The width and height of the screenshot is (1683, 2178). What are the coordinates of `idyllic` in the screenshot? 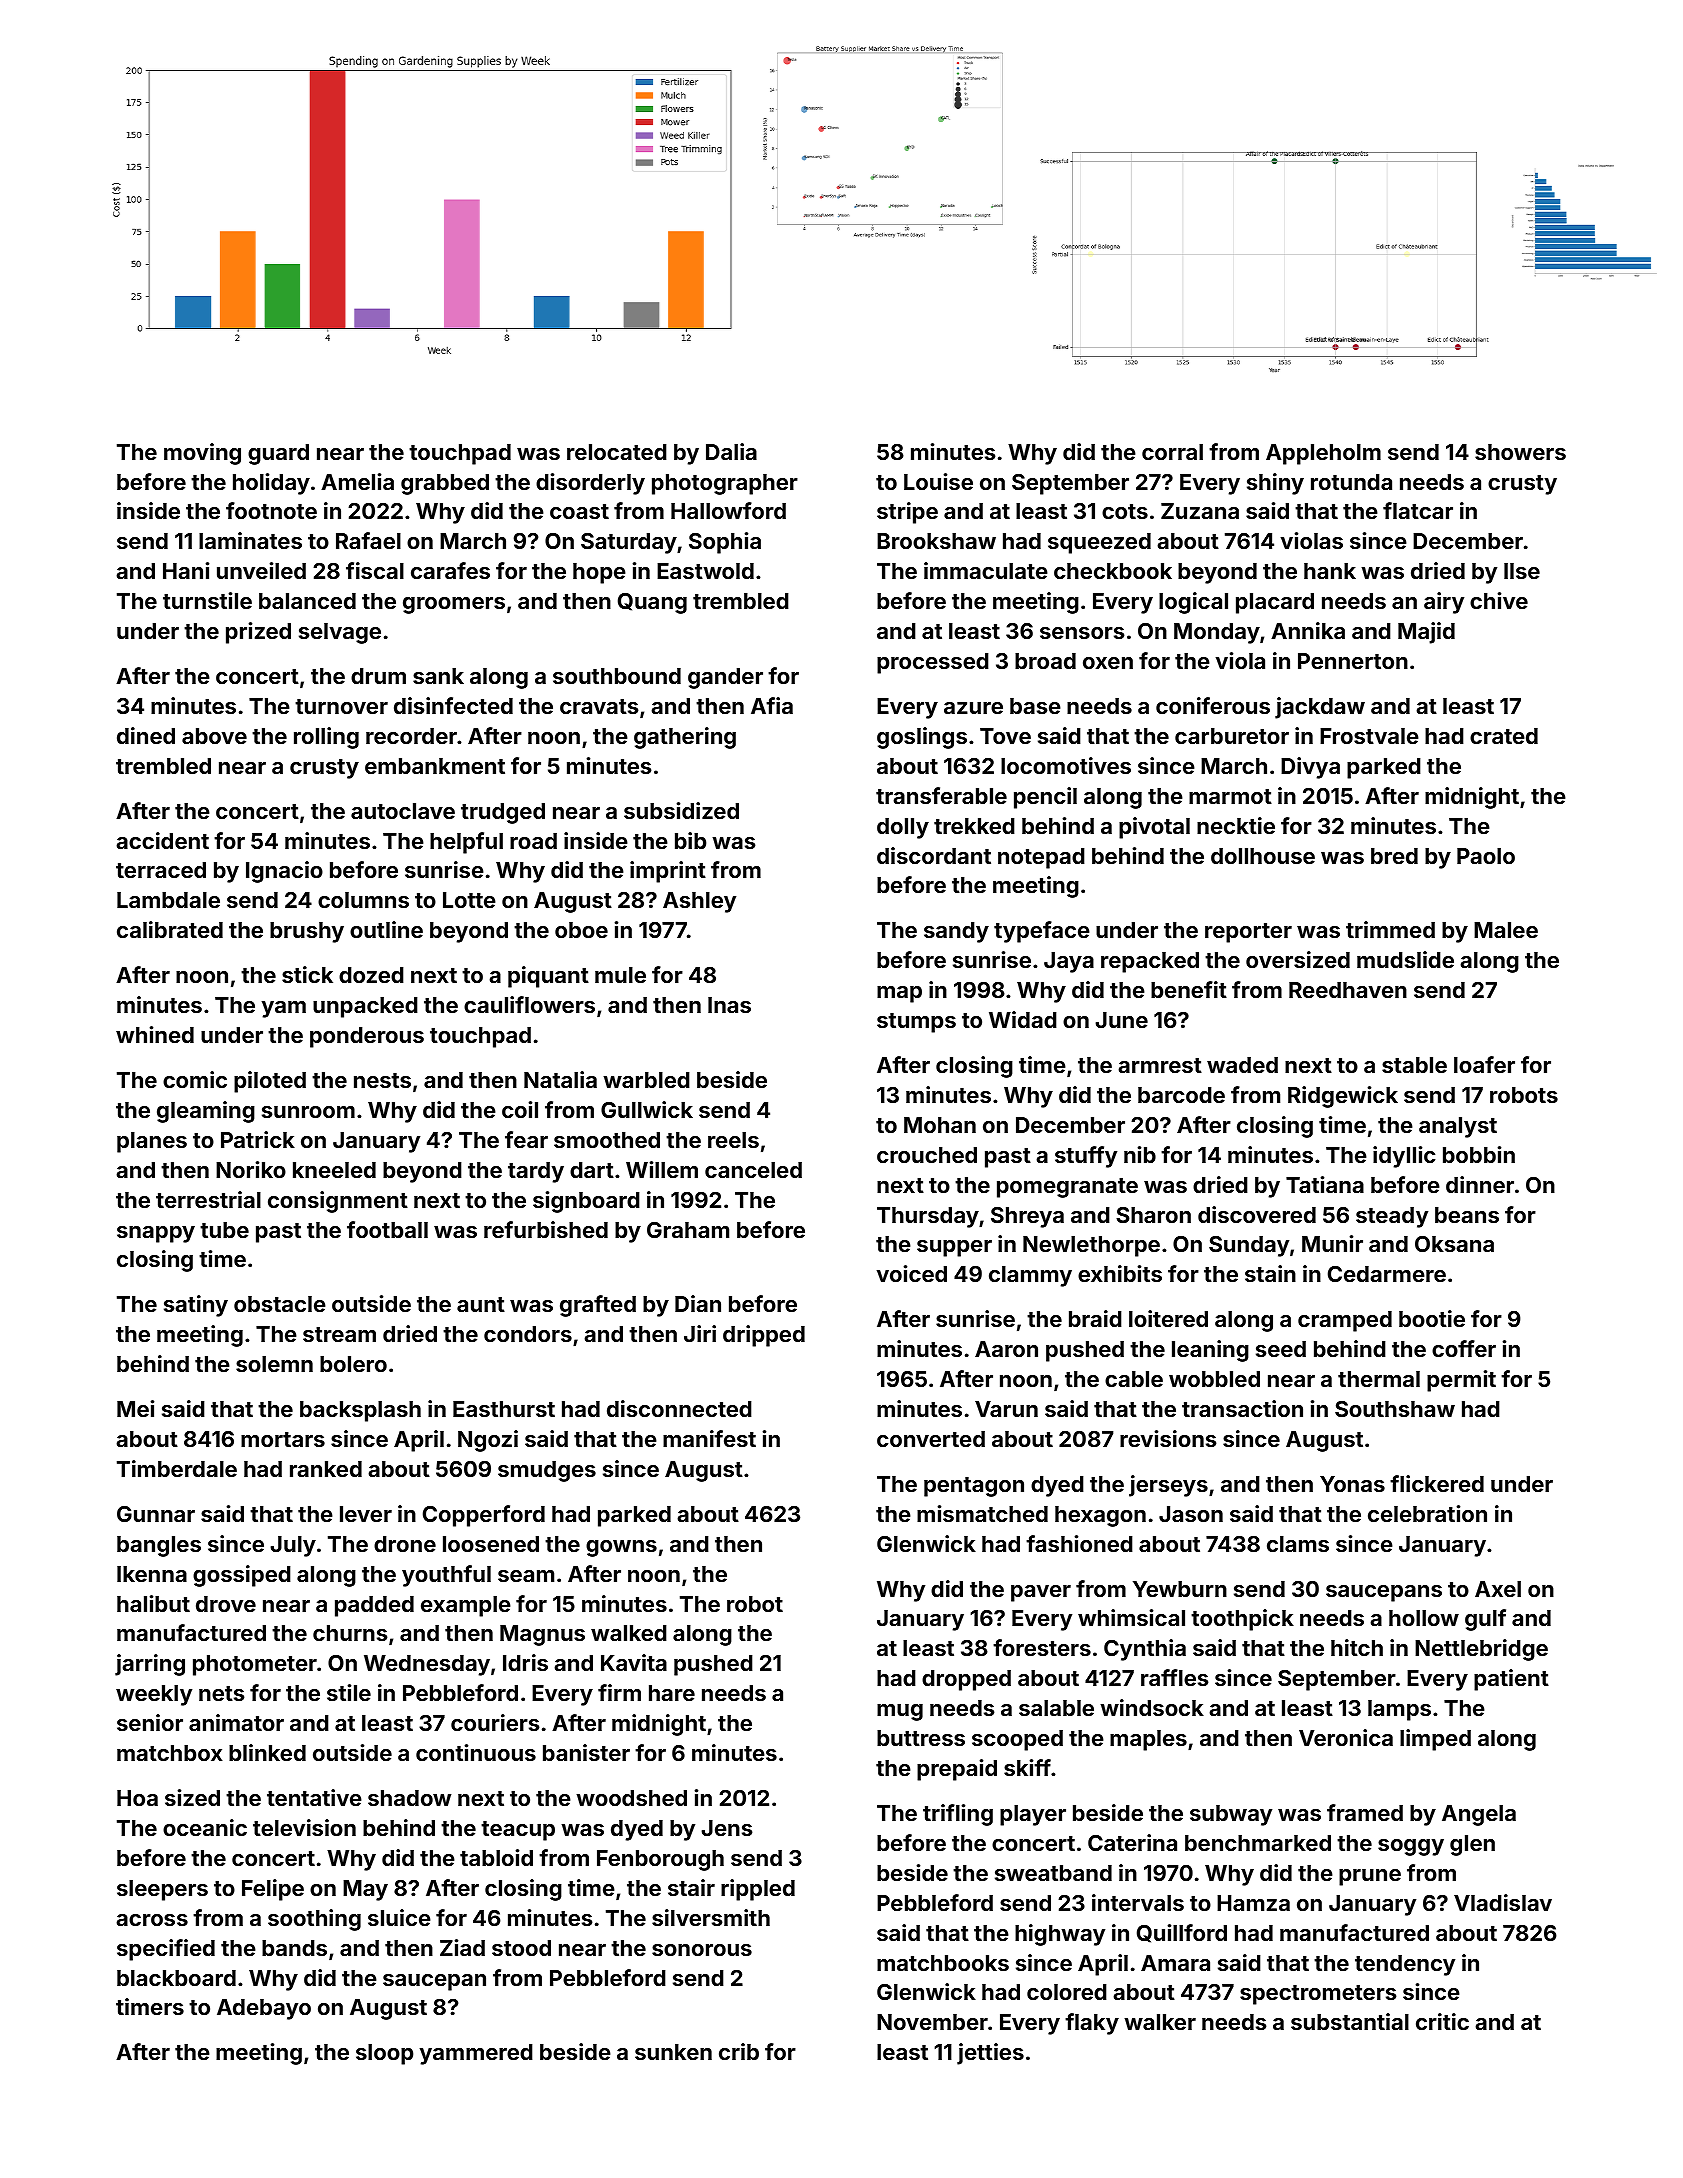 It's located at (1404, 1157).
